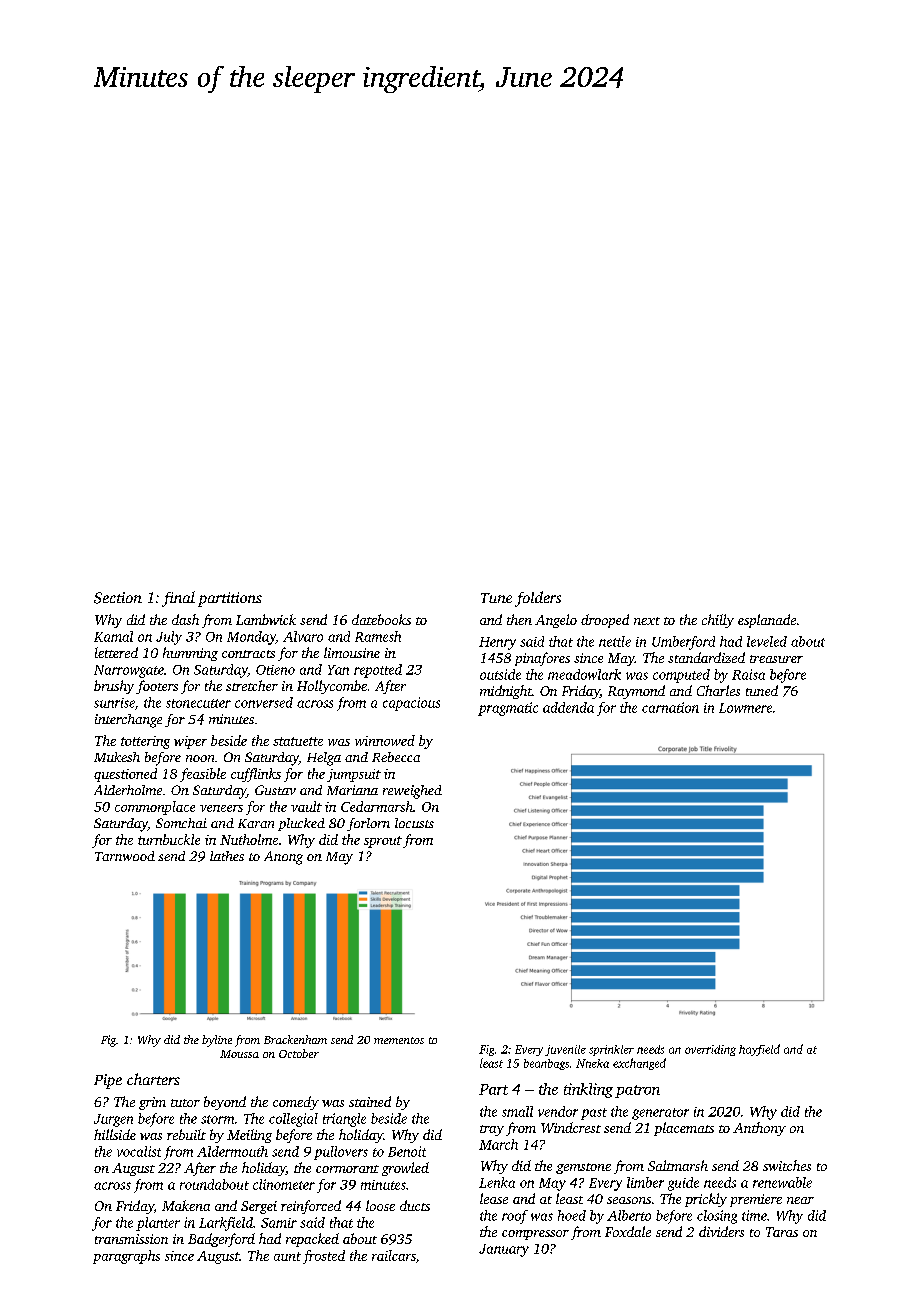  I want to click on sprout, so click(383, 842).
